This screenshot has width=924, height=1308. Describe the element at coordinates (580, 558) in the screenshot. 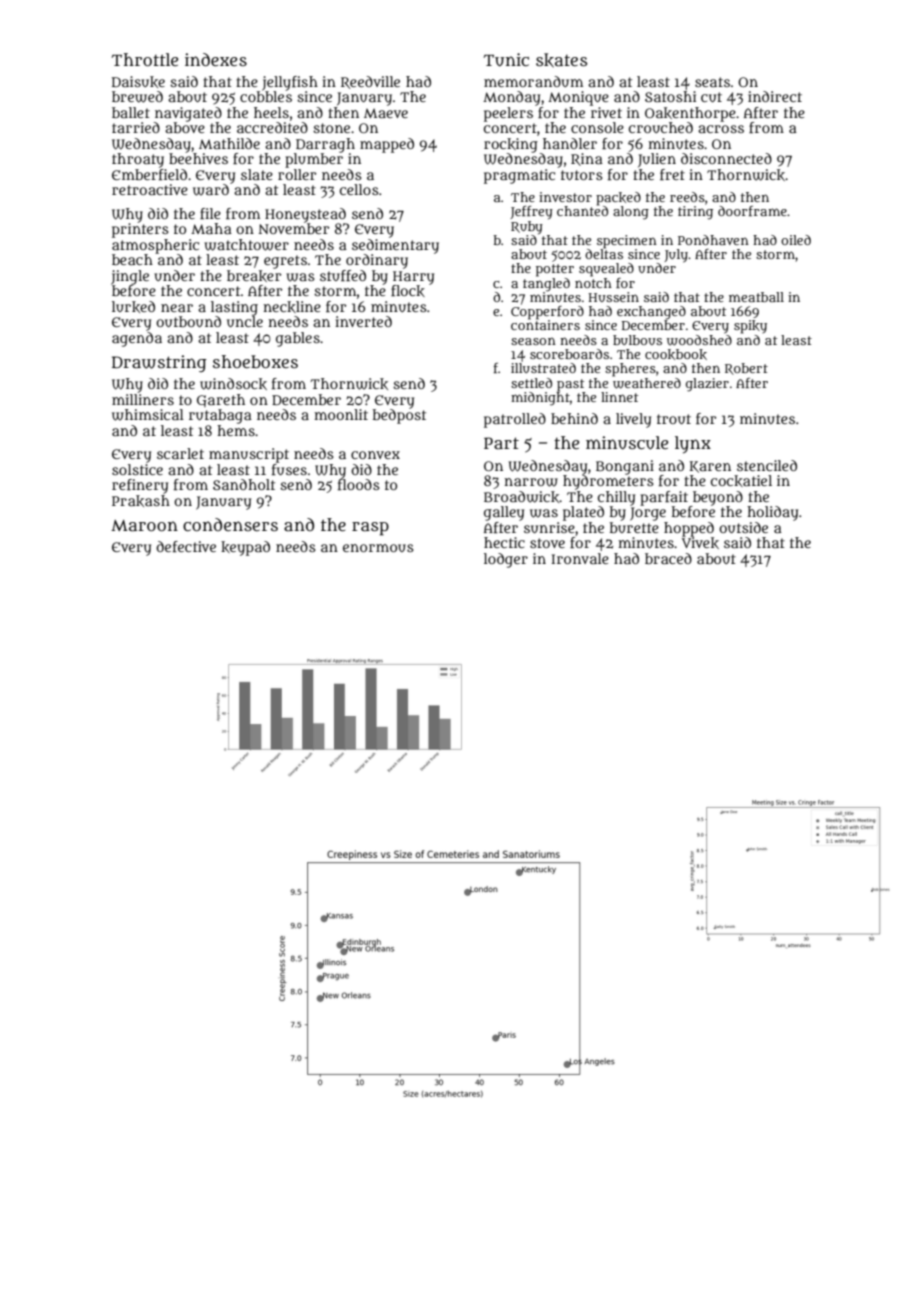

I see `Ironvale` at that location.
